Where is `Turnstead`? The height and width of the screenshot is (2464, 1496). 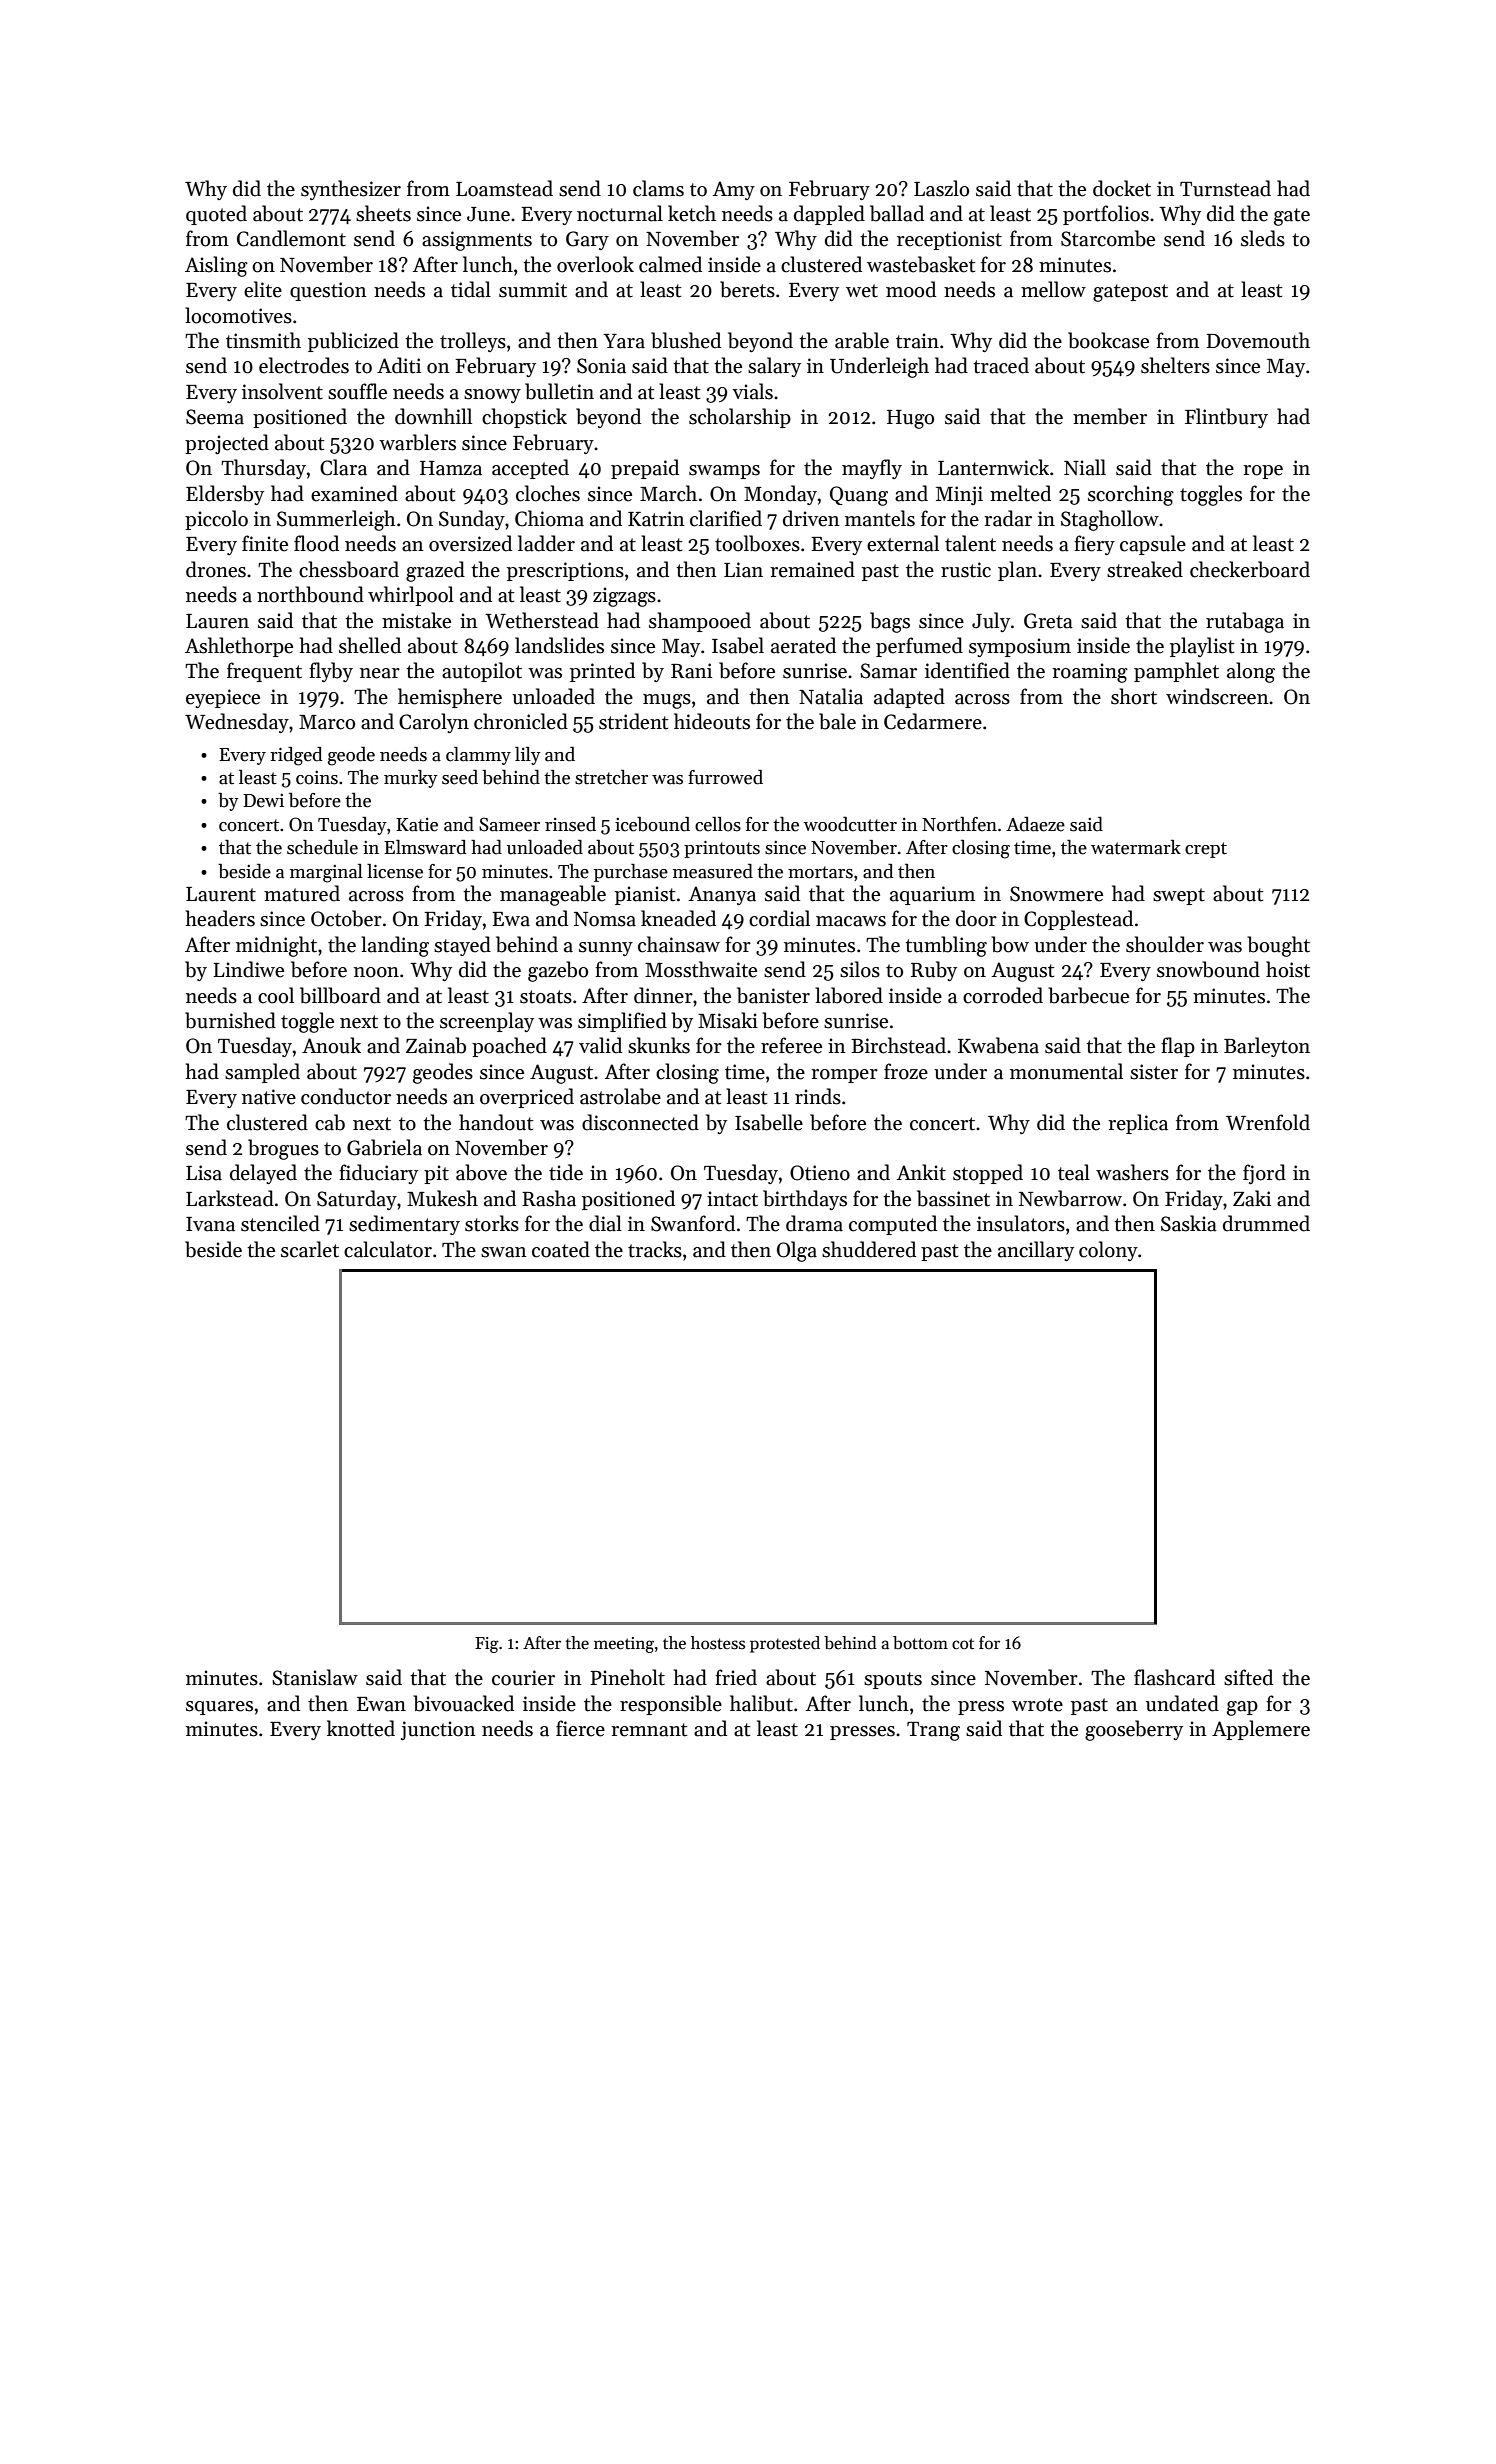 Turnstead is located at coordinates (1225, 188).
